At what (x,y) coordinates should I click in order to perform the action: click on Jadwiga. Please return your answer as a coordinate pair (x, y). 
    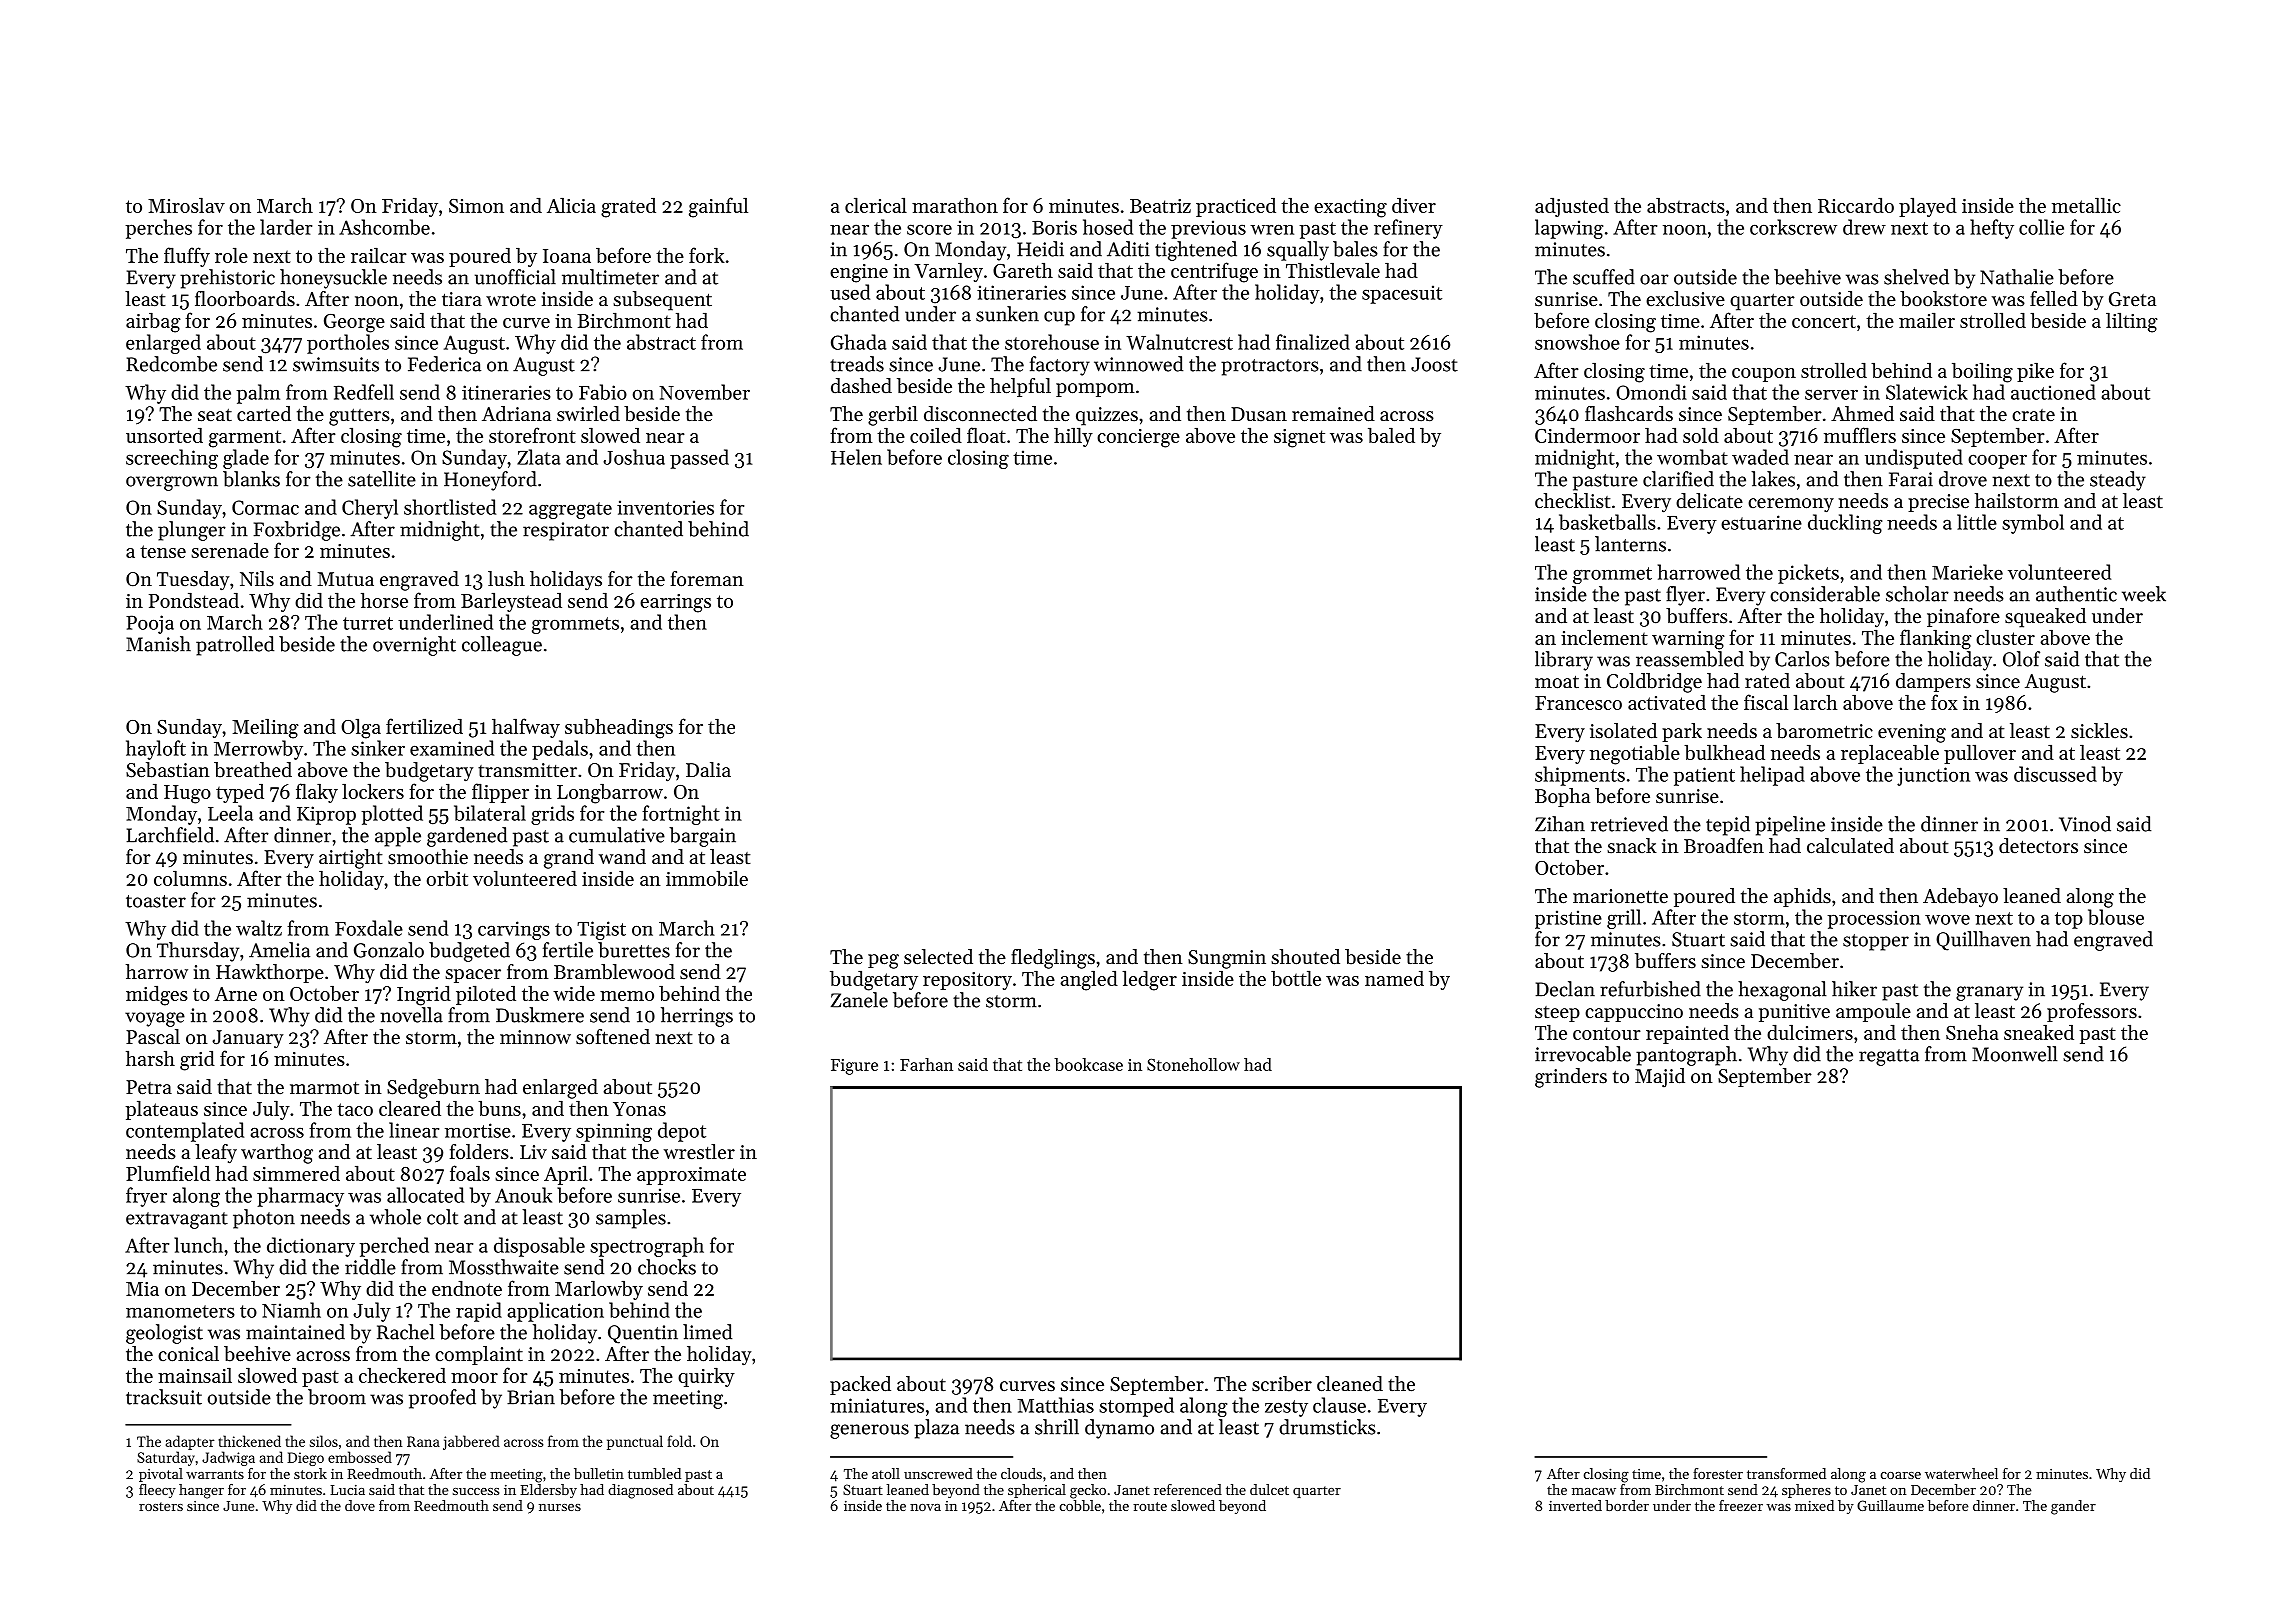
    Looking at the image, I should click on (228, 1458).
